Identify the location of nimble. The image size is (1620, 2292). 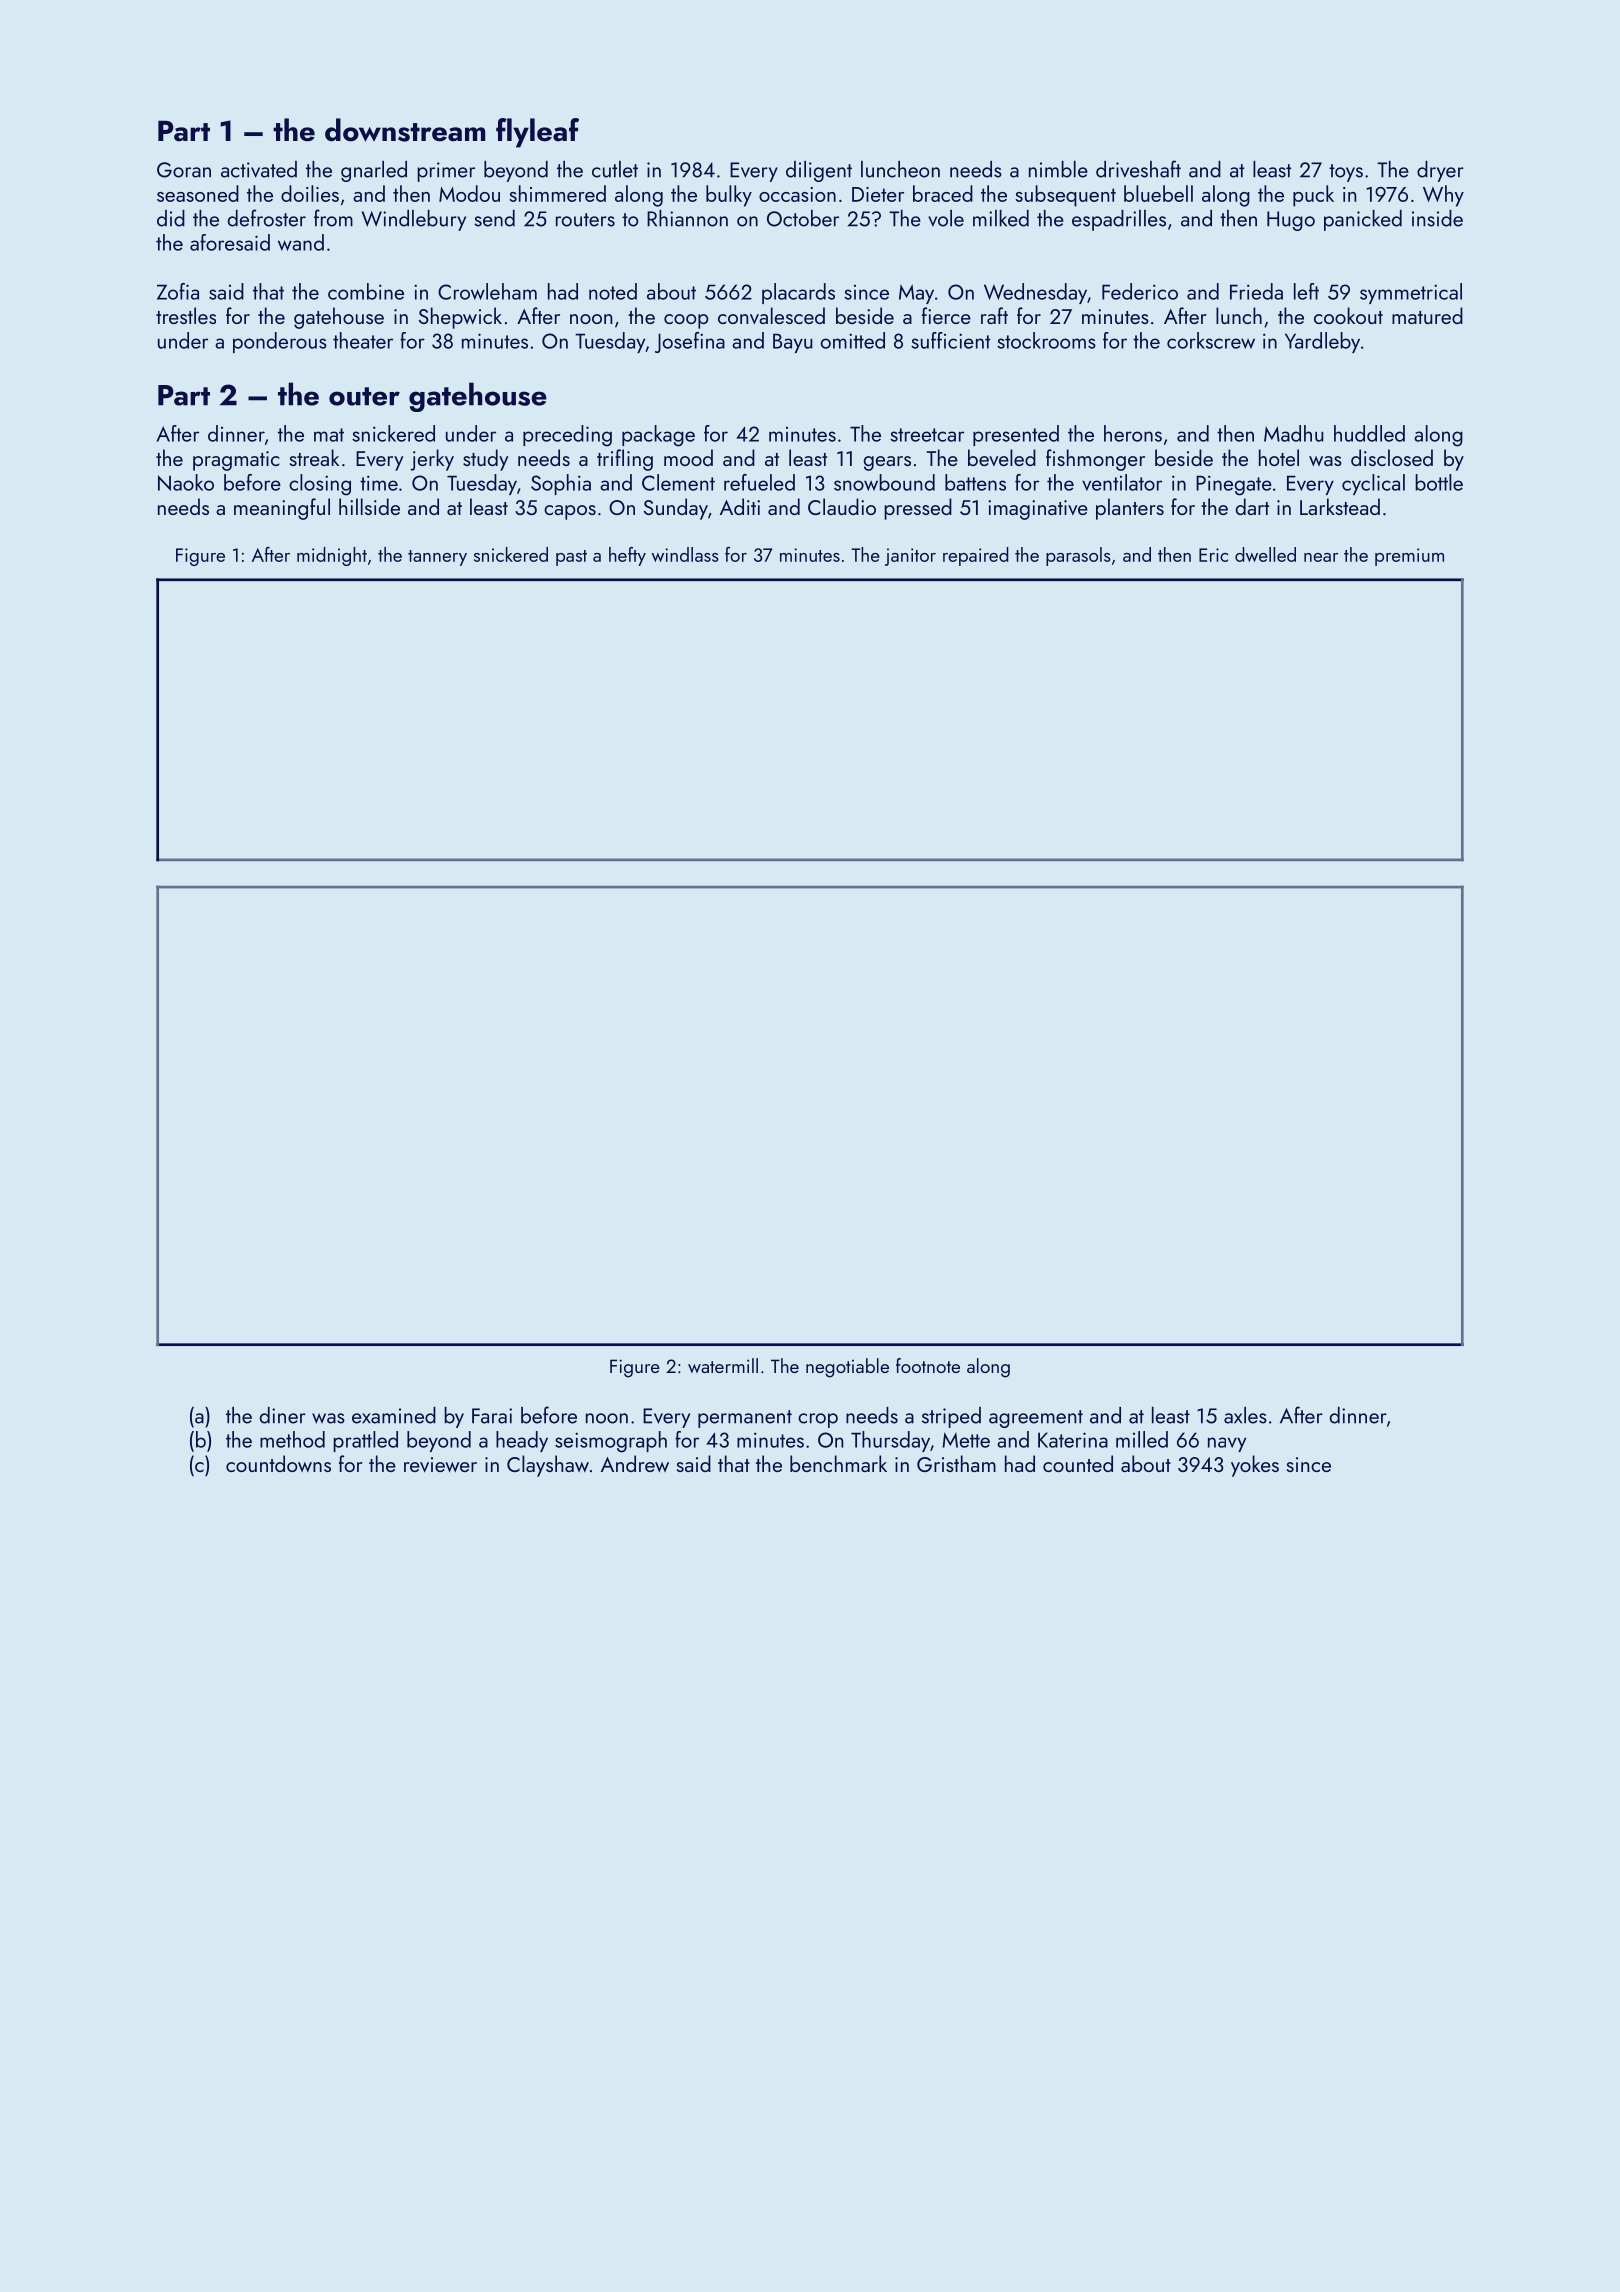
(1058, 169).
